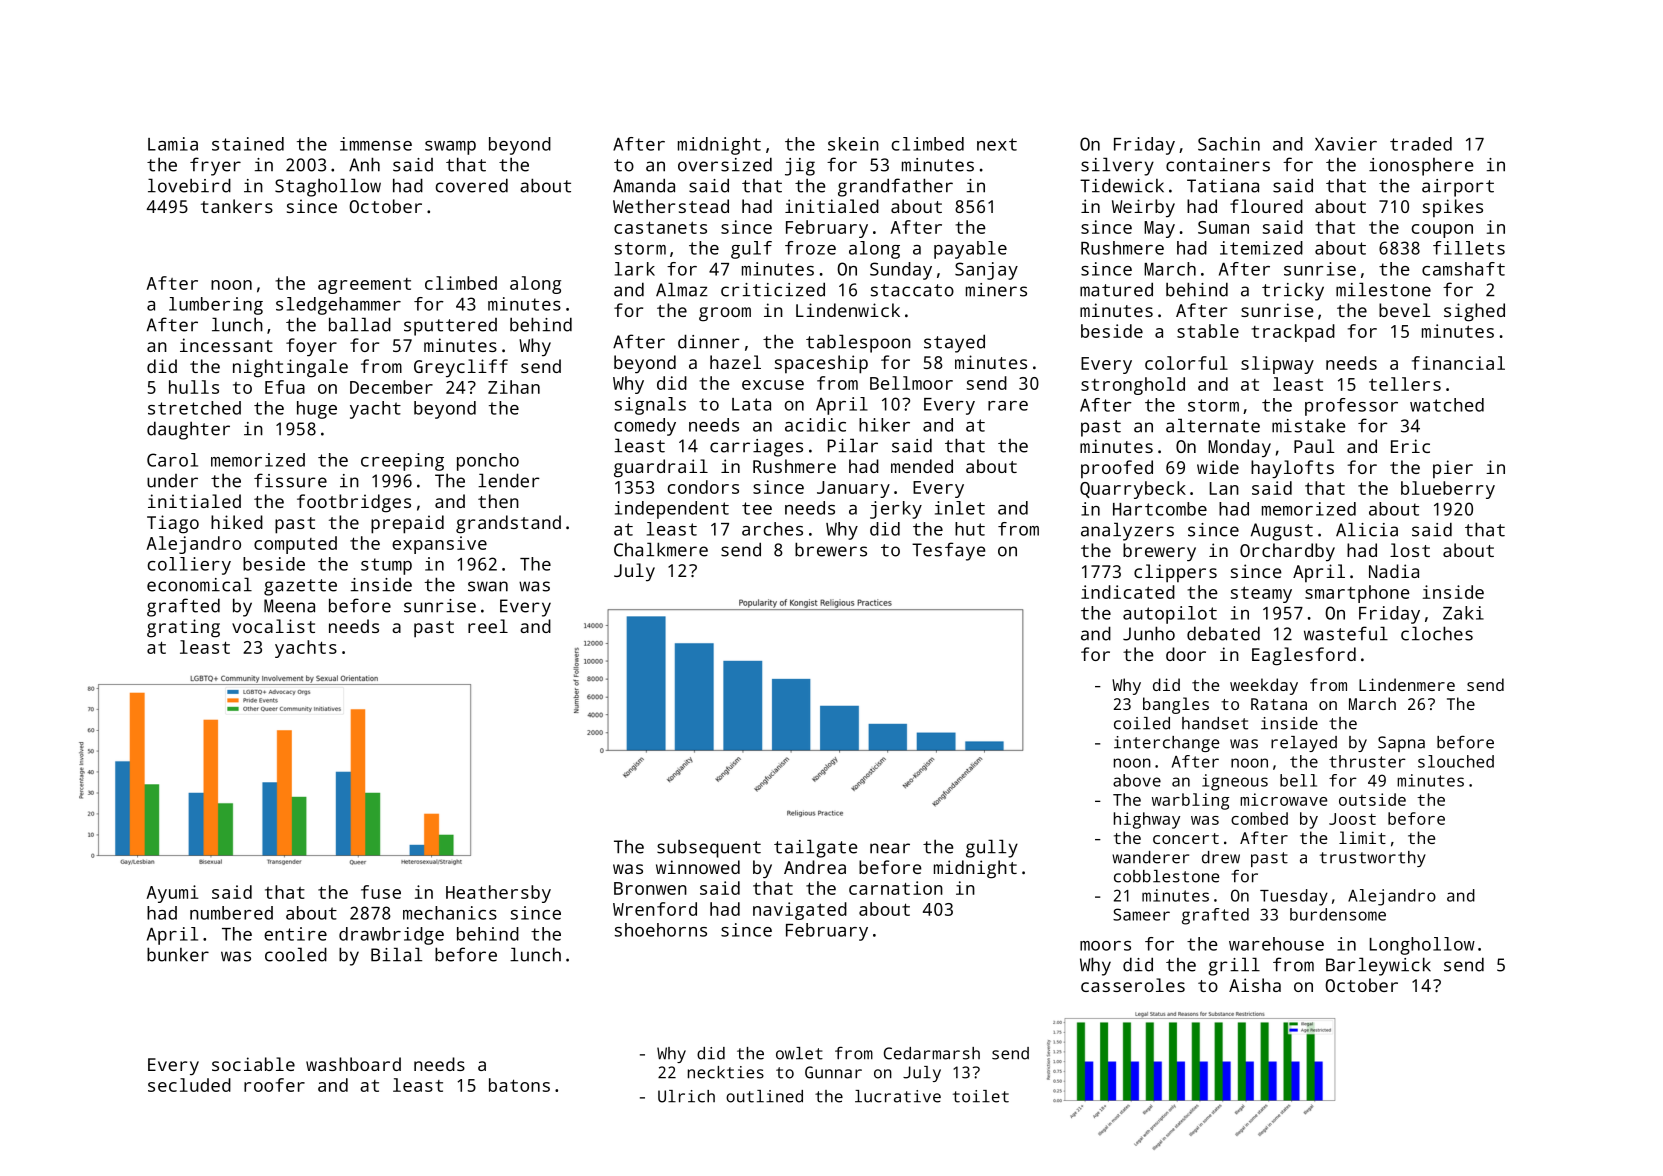 The height and width of the screenshot is (1176, 1663). Describe the element at coordinates (461, 368) in the screenshot. I see `Greycliff` at that location.
